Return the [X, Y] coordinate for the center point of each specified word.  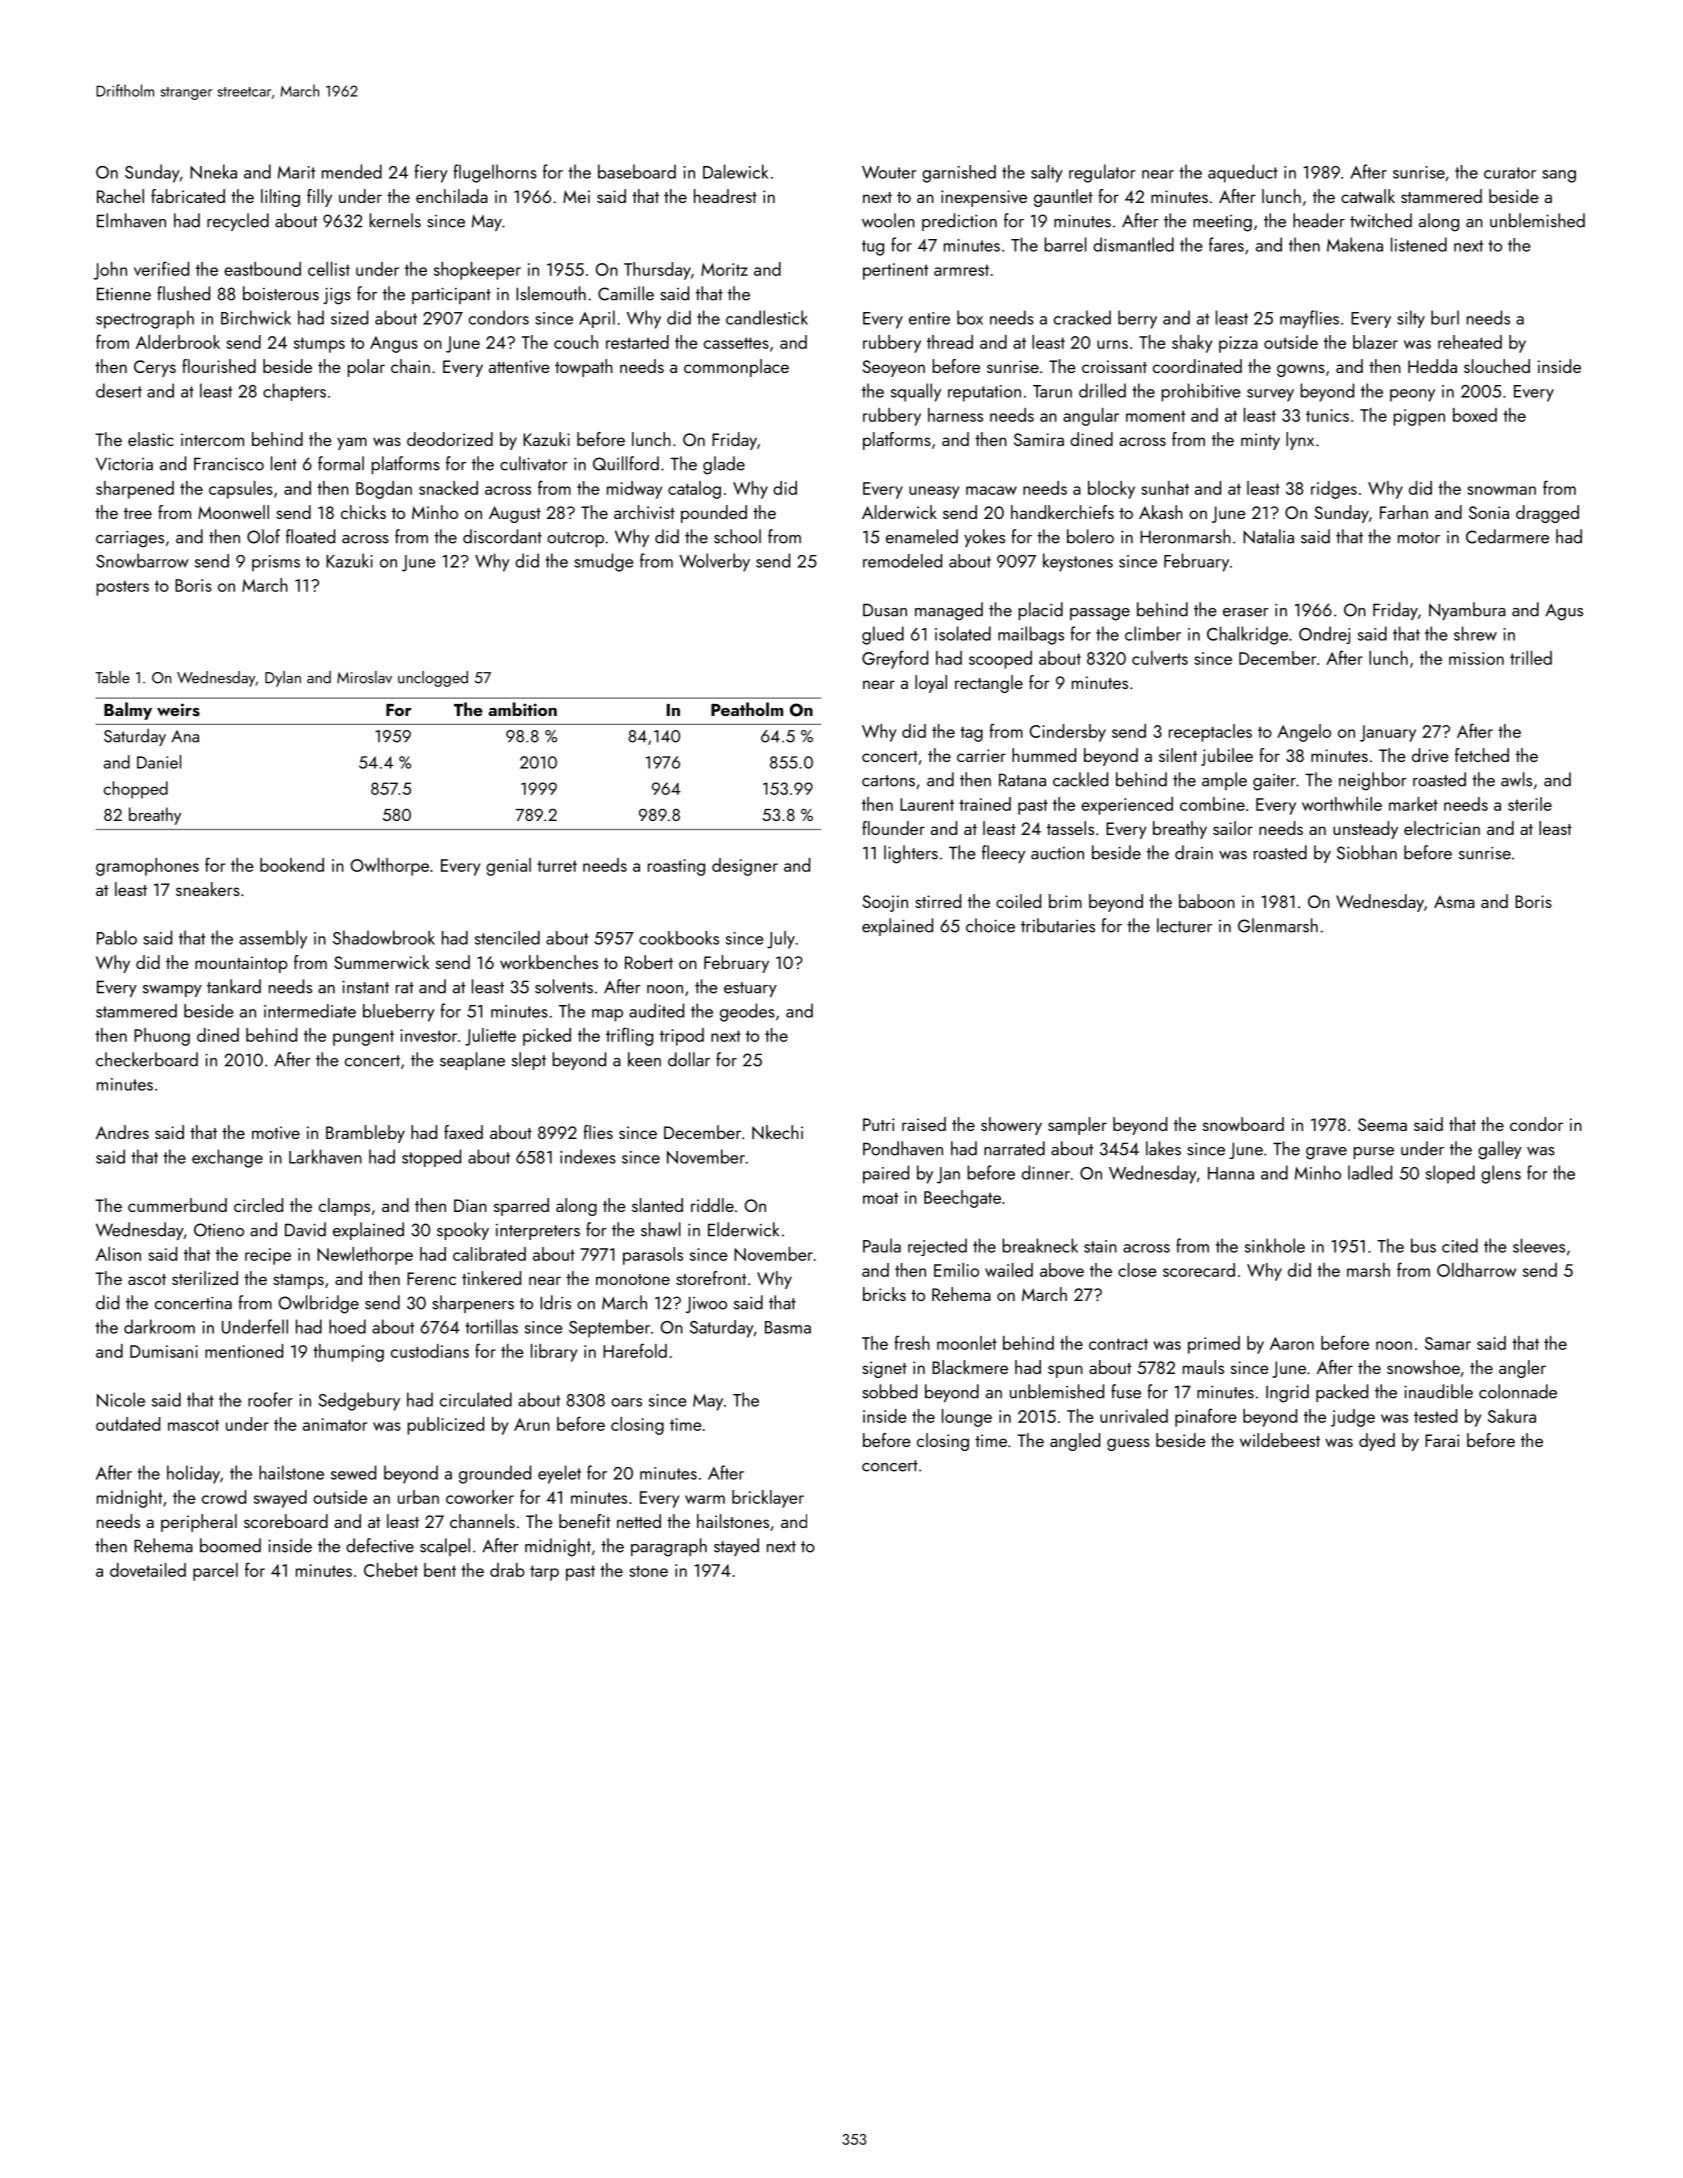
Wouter [889, 172]
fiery [431, 173]
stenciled [507, 938]
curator [1510, 173]
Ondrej [1324, 635]
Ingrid [1287, 1393]
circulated [476, 1399]
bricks [884, 1294]
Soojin [885, 903]
